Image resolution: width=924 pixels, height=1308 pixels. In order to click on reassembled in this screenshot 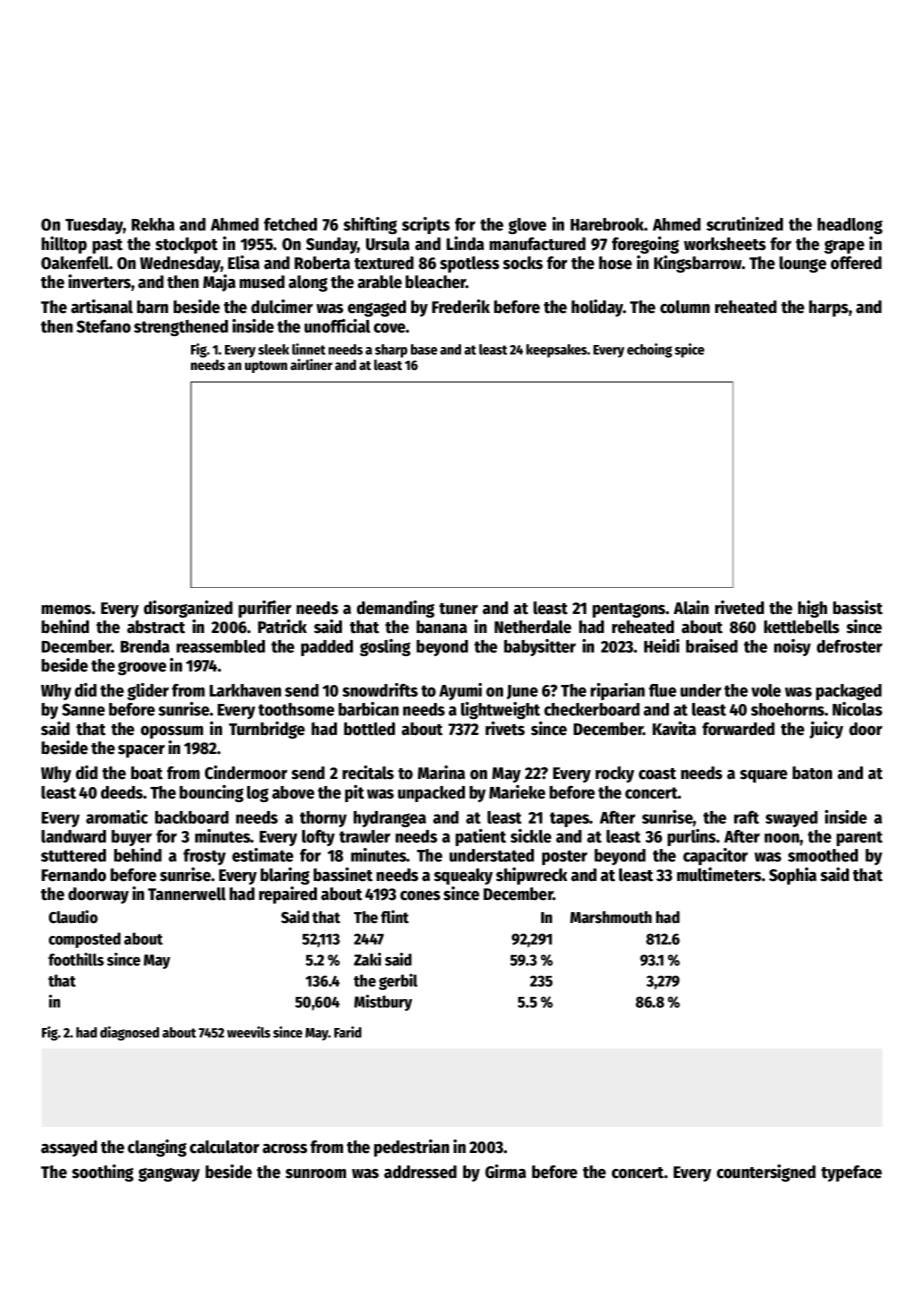, I will do `click(220, 646)`.
